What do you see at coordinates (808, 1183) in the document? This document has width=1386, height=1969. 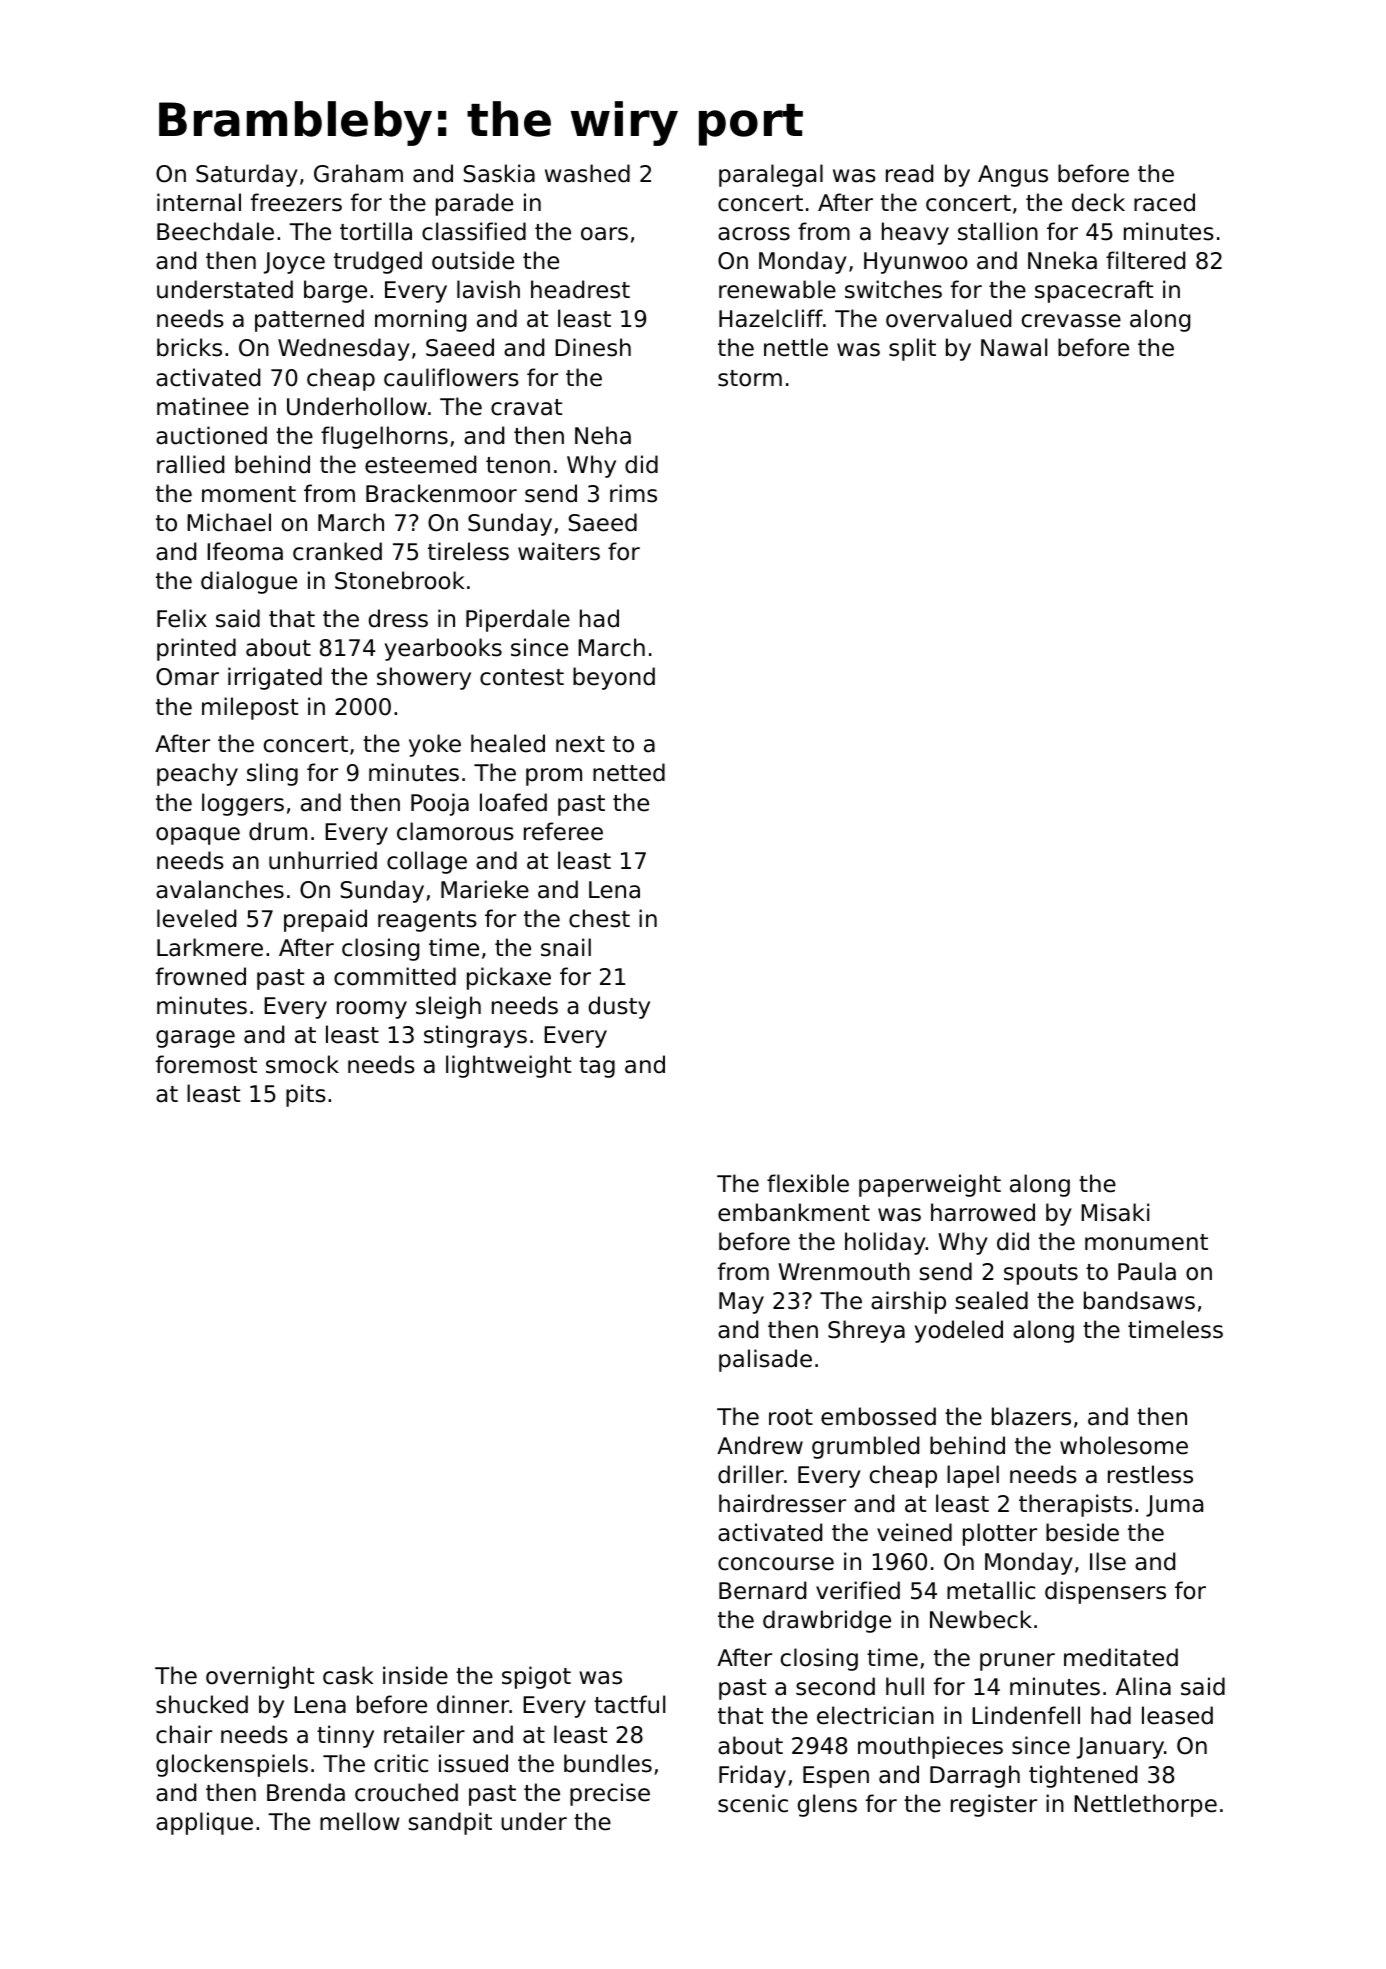 I see `flexible` at bounding box center [808, 1183].
